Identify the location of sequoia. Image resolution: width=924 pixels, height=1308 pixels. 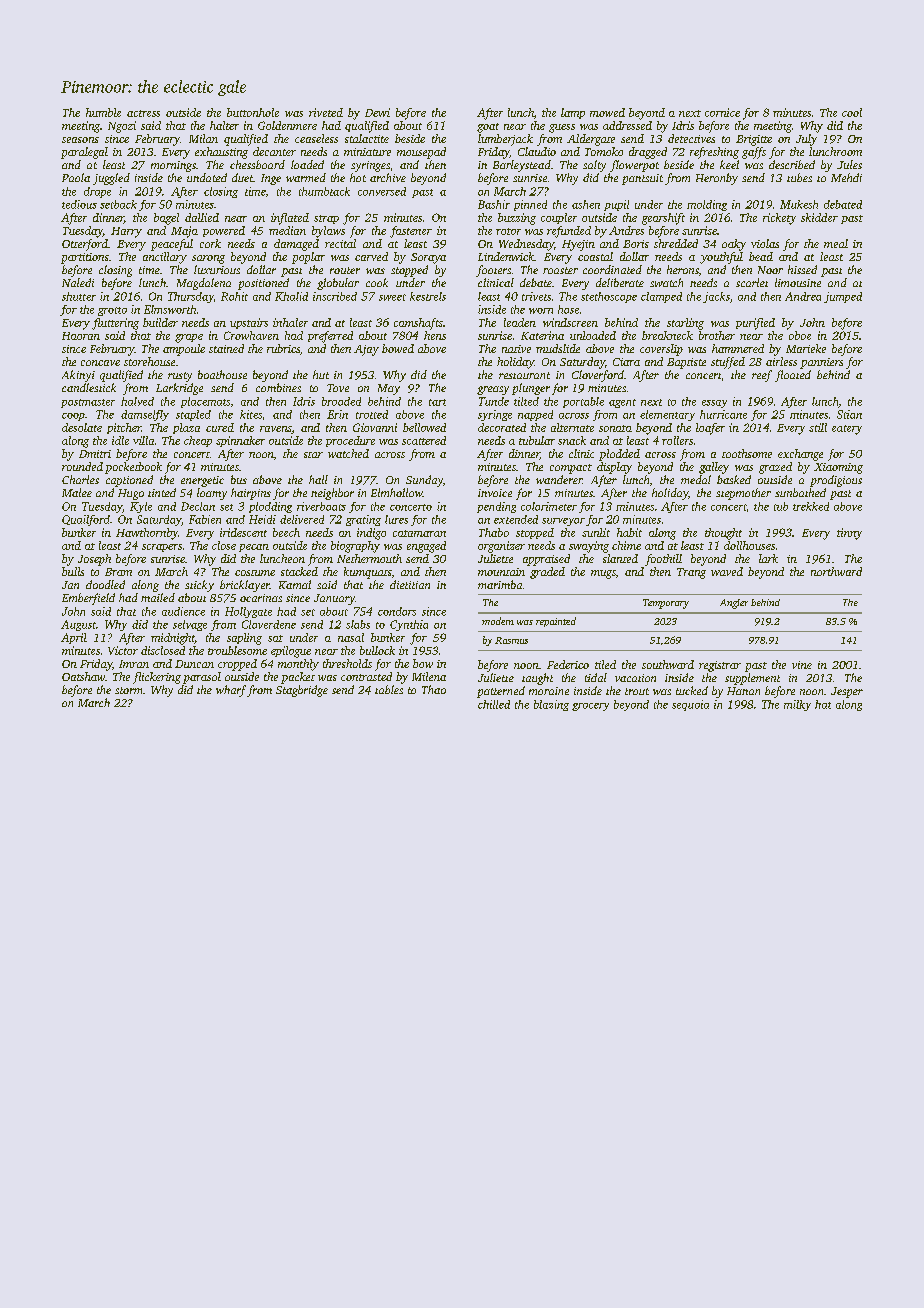
(690, 705).
